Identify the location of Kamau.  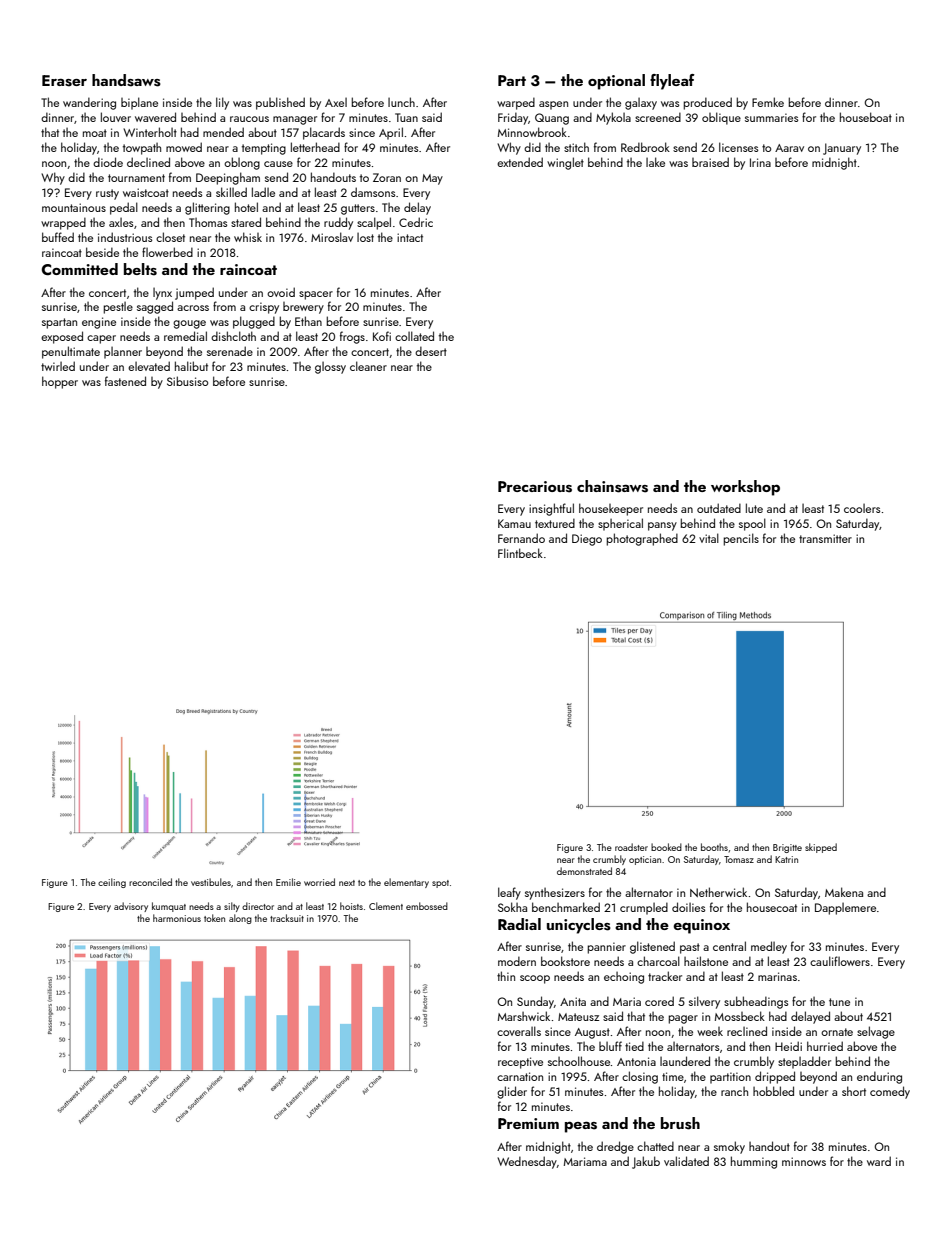
(514, 523).
